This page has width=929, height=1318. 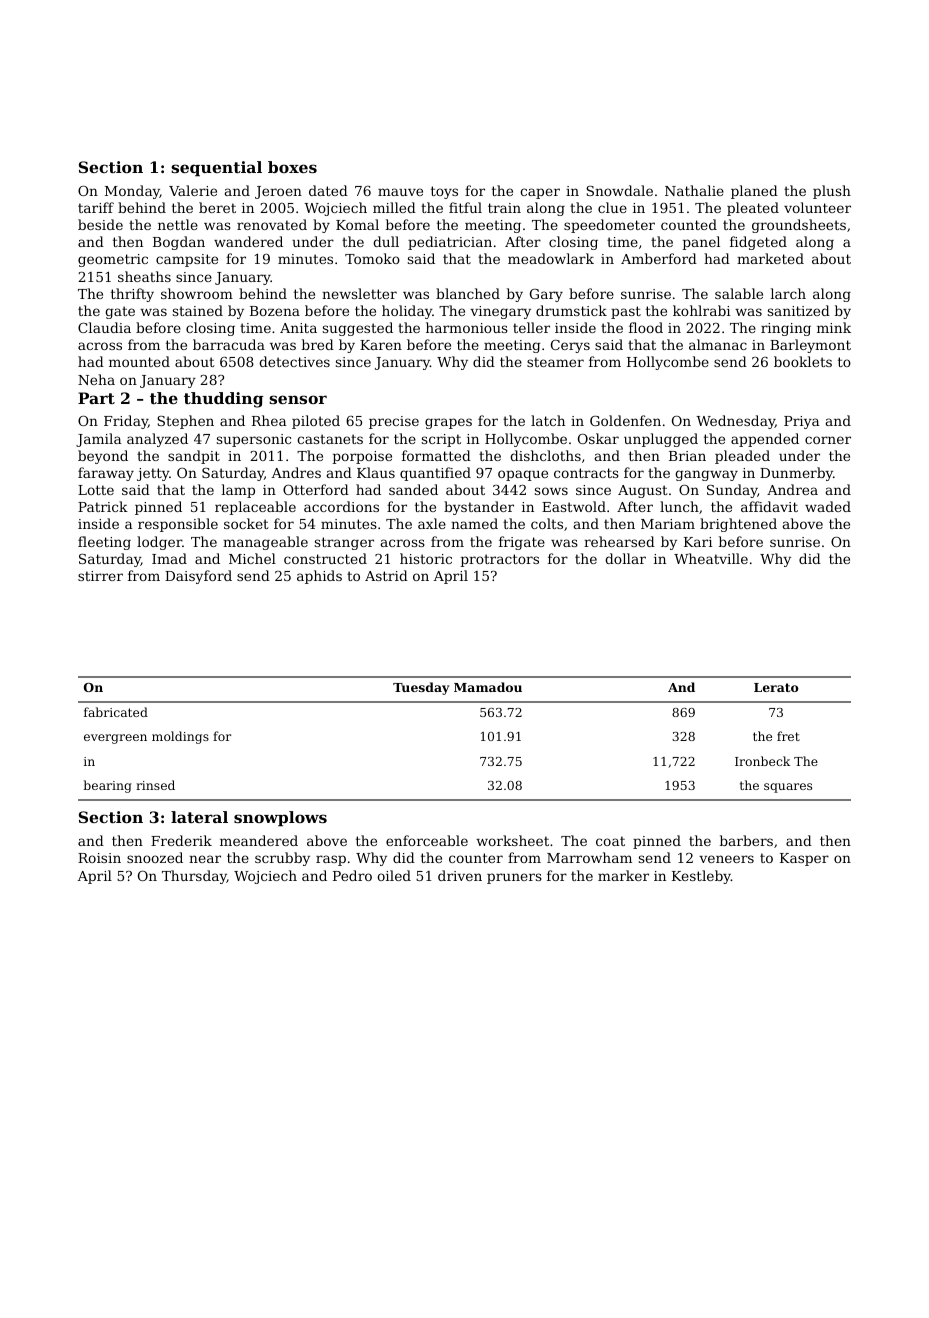 What do you see at coordinates (828, 506) in the page?
I see `waded` at bounding box center [828, 506].
